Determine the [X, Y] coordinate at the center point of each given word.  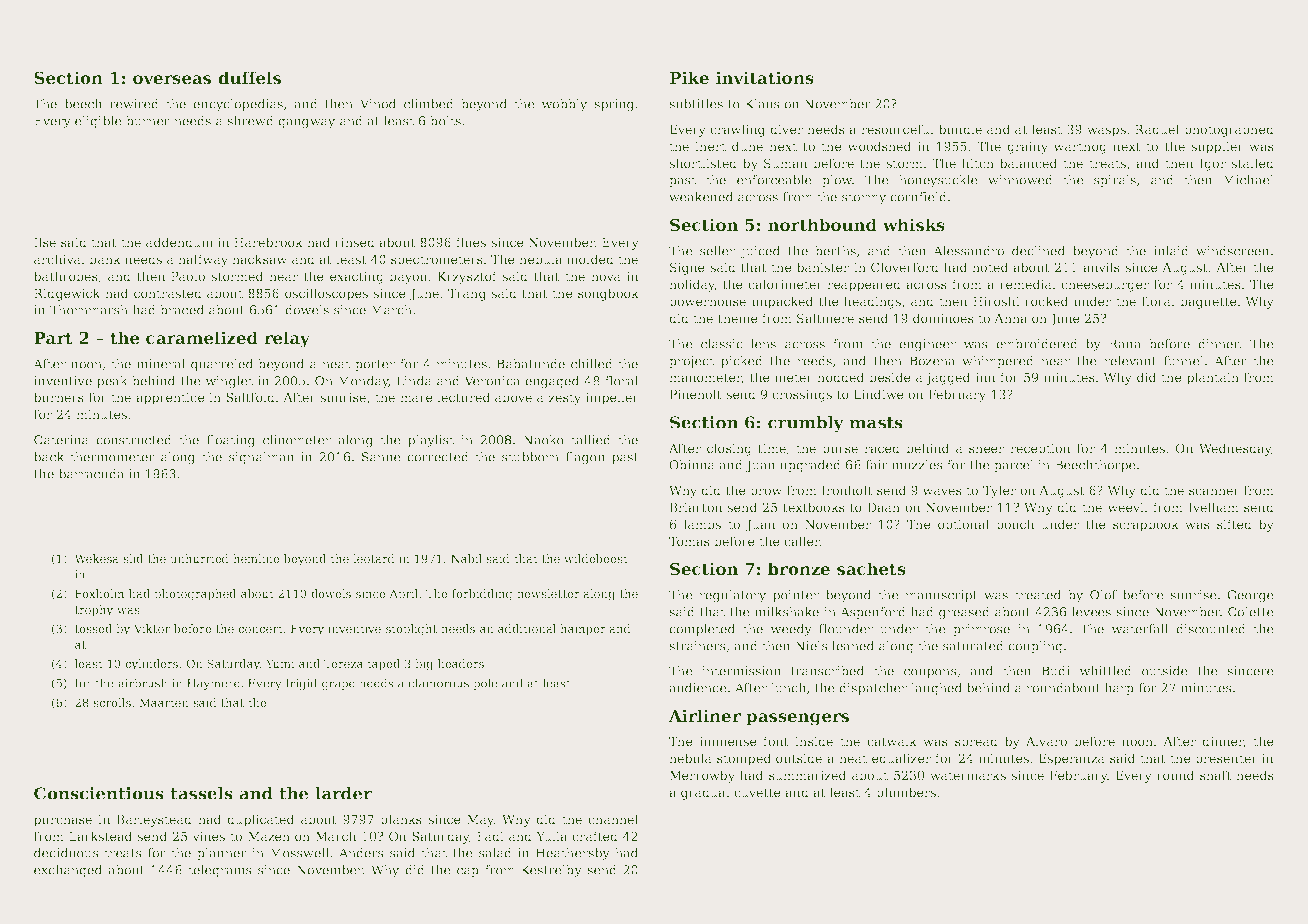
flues [471, 242]
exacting [357, 277]
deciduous [66, 853]
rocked [1046, 301]
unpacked [782, 302]
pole [485, 684]
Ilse [45, 242]
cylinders [151, 665]
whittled [1105, 671]
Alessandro [968, 251]
